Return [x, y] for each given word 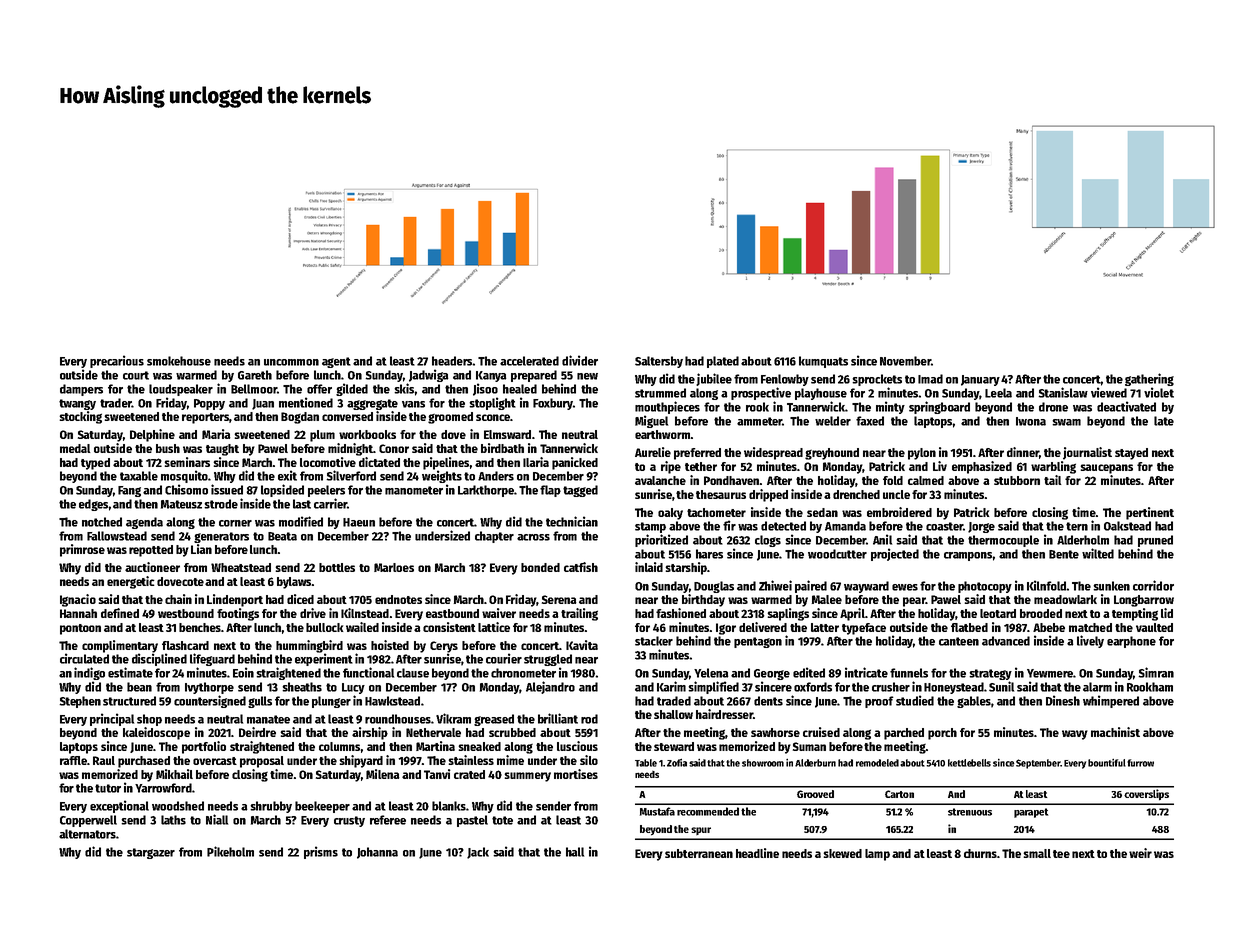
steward [674, 746]
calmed [926, 480]
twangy [77, 404]
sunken [1111, 586]
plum [322, 436]
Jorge [981, 527]
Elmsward [507, 434]
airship [370, 733]
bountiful [1107, 763]
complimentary [120, 646]
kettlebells [969, 763]
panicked [575, 463]
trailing [579, 614]
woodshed [178, 806]
